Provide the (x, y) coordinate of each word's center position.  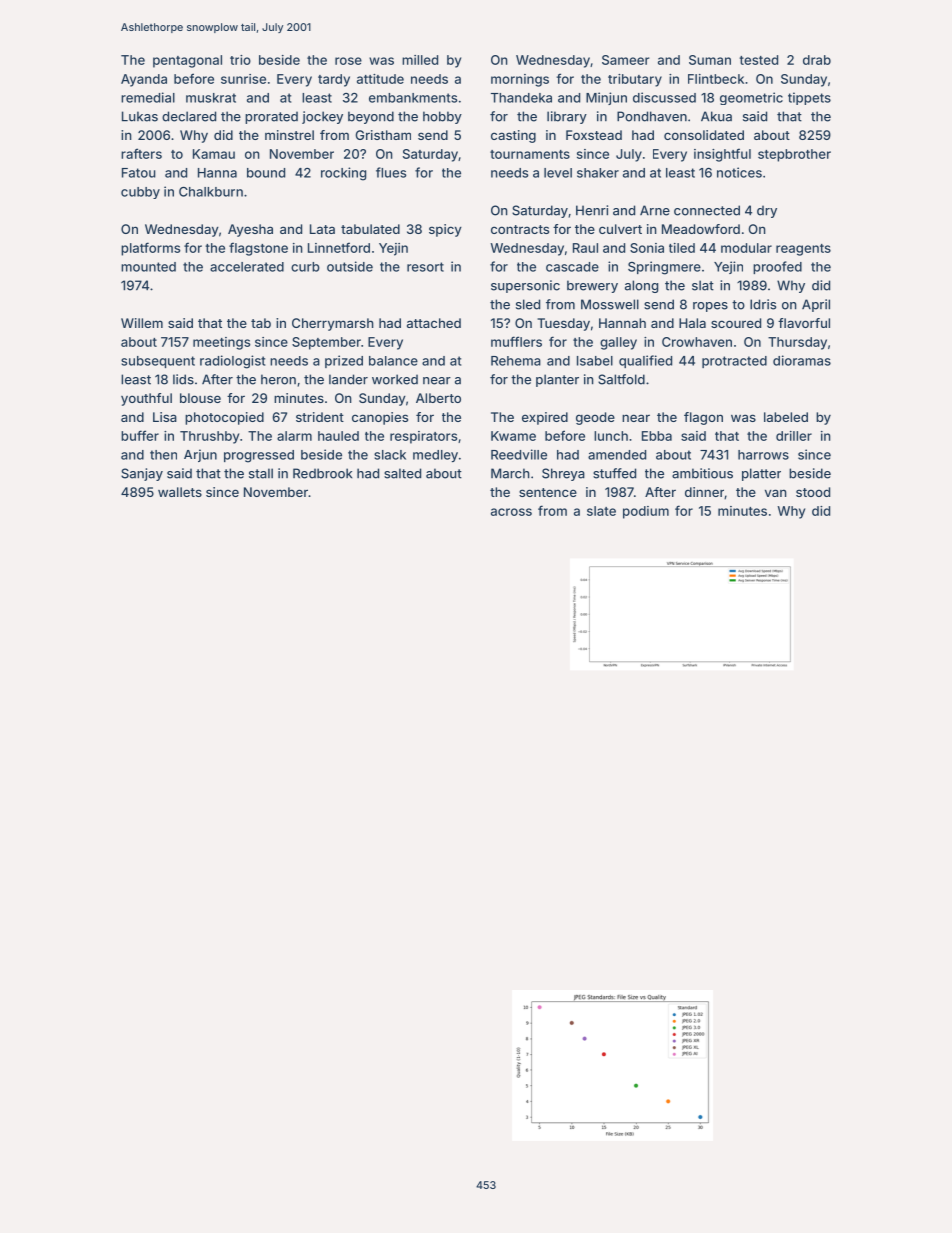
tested (758, 60)
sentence (548, 492)
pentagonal (187, 61)
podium (646, 512)
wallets (180, 492)
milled (420, 60)
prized (344, 361)
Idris (763, 304)
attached (434, 323)
